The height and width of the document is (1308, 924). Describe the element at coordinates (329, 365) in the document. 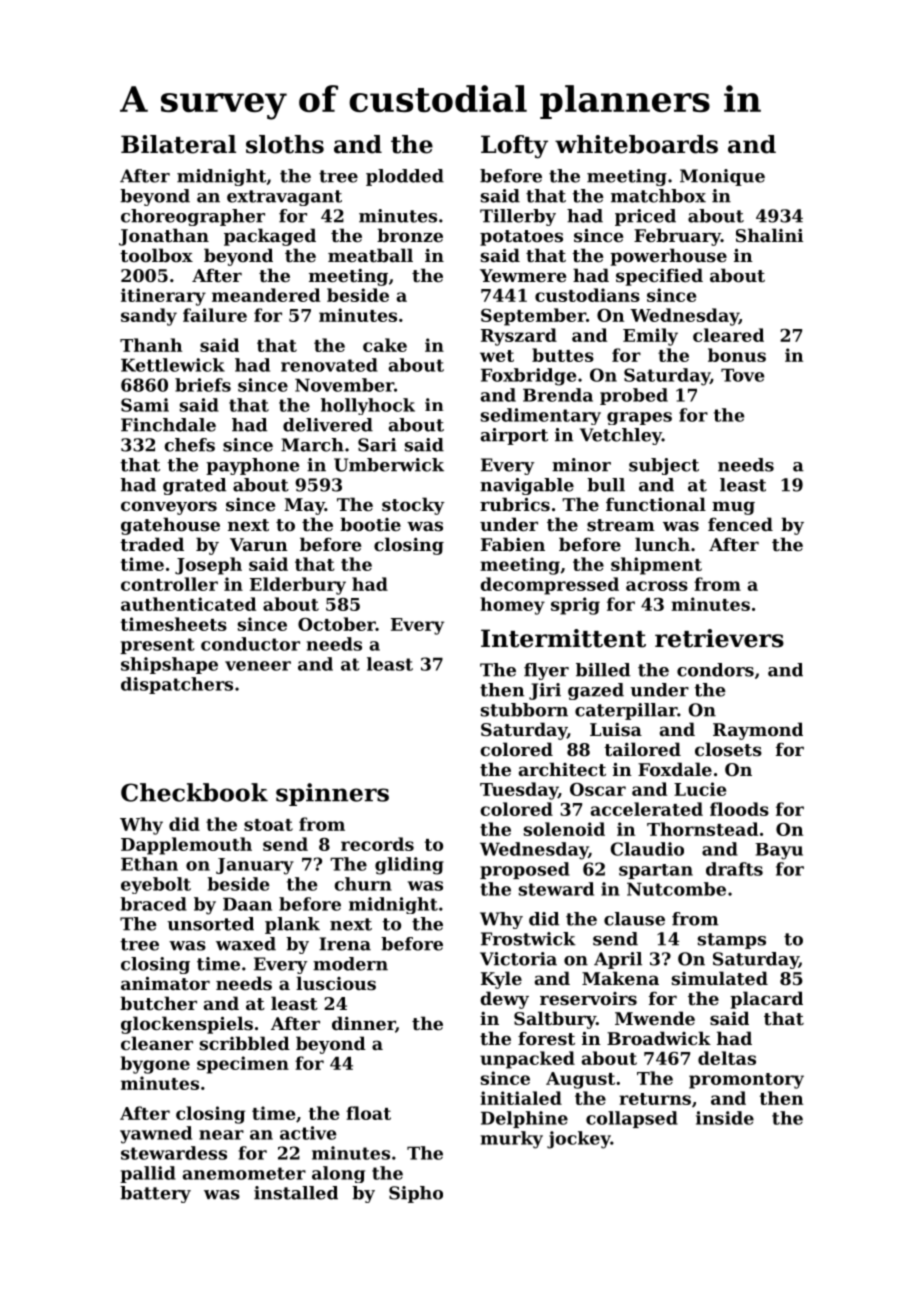

I see `renovated` at that location.
